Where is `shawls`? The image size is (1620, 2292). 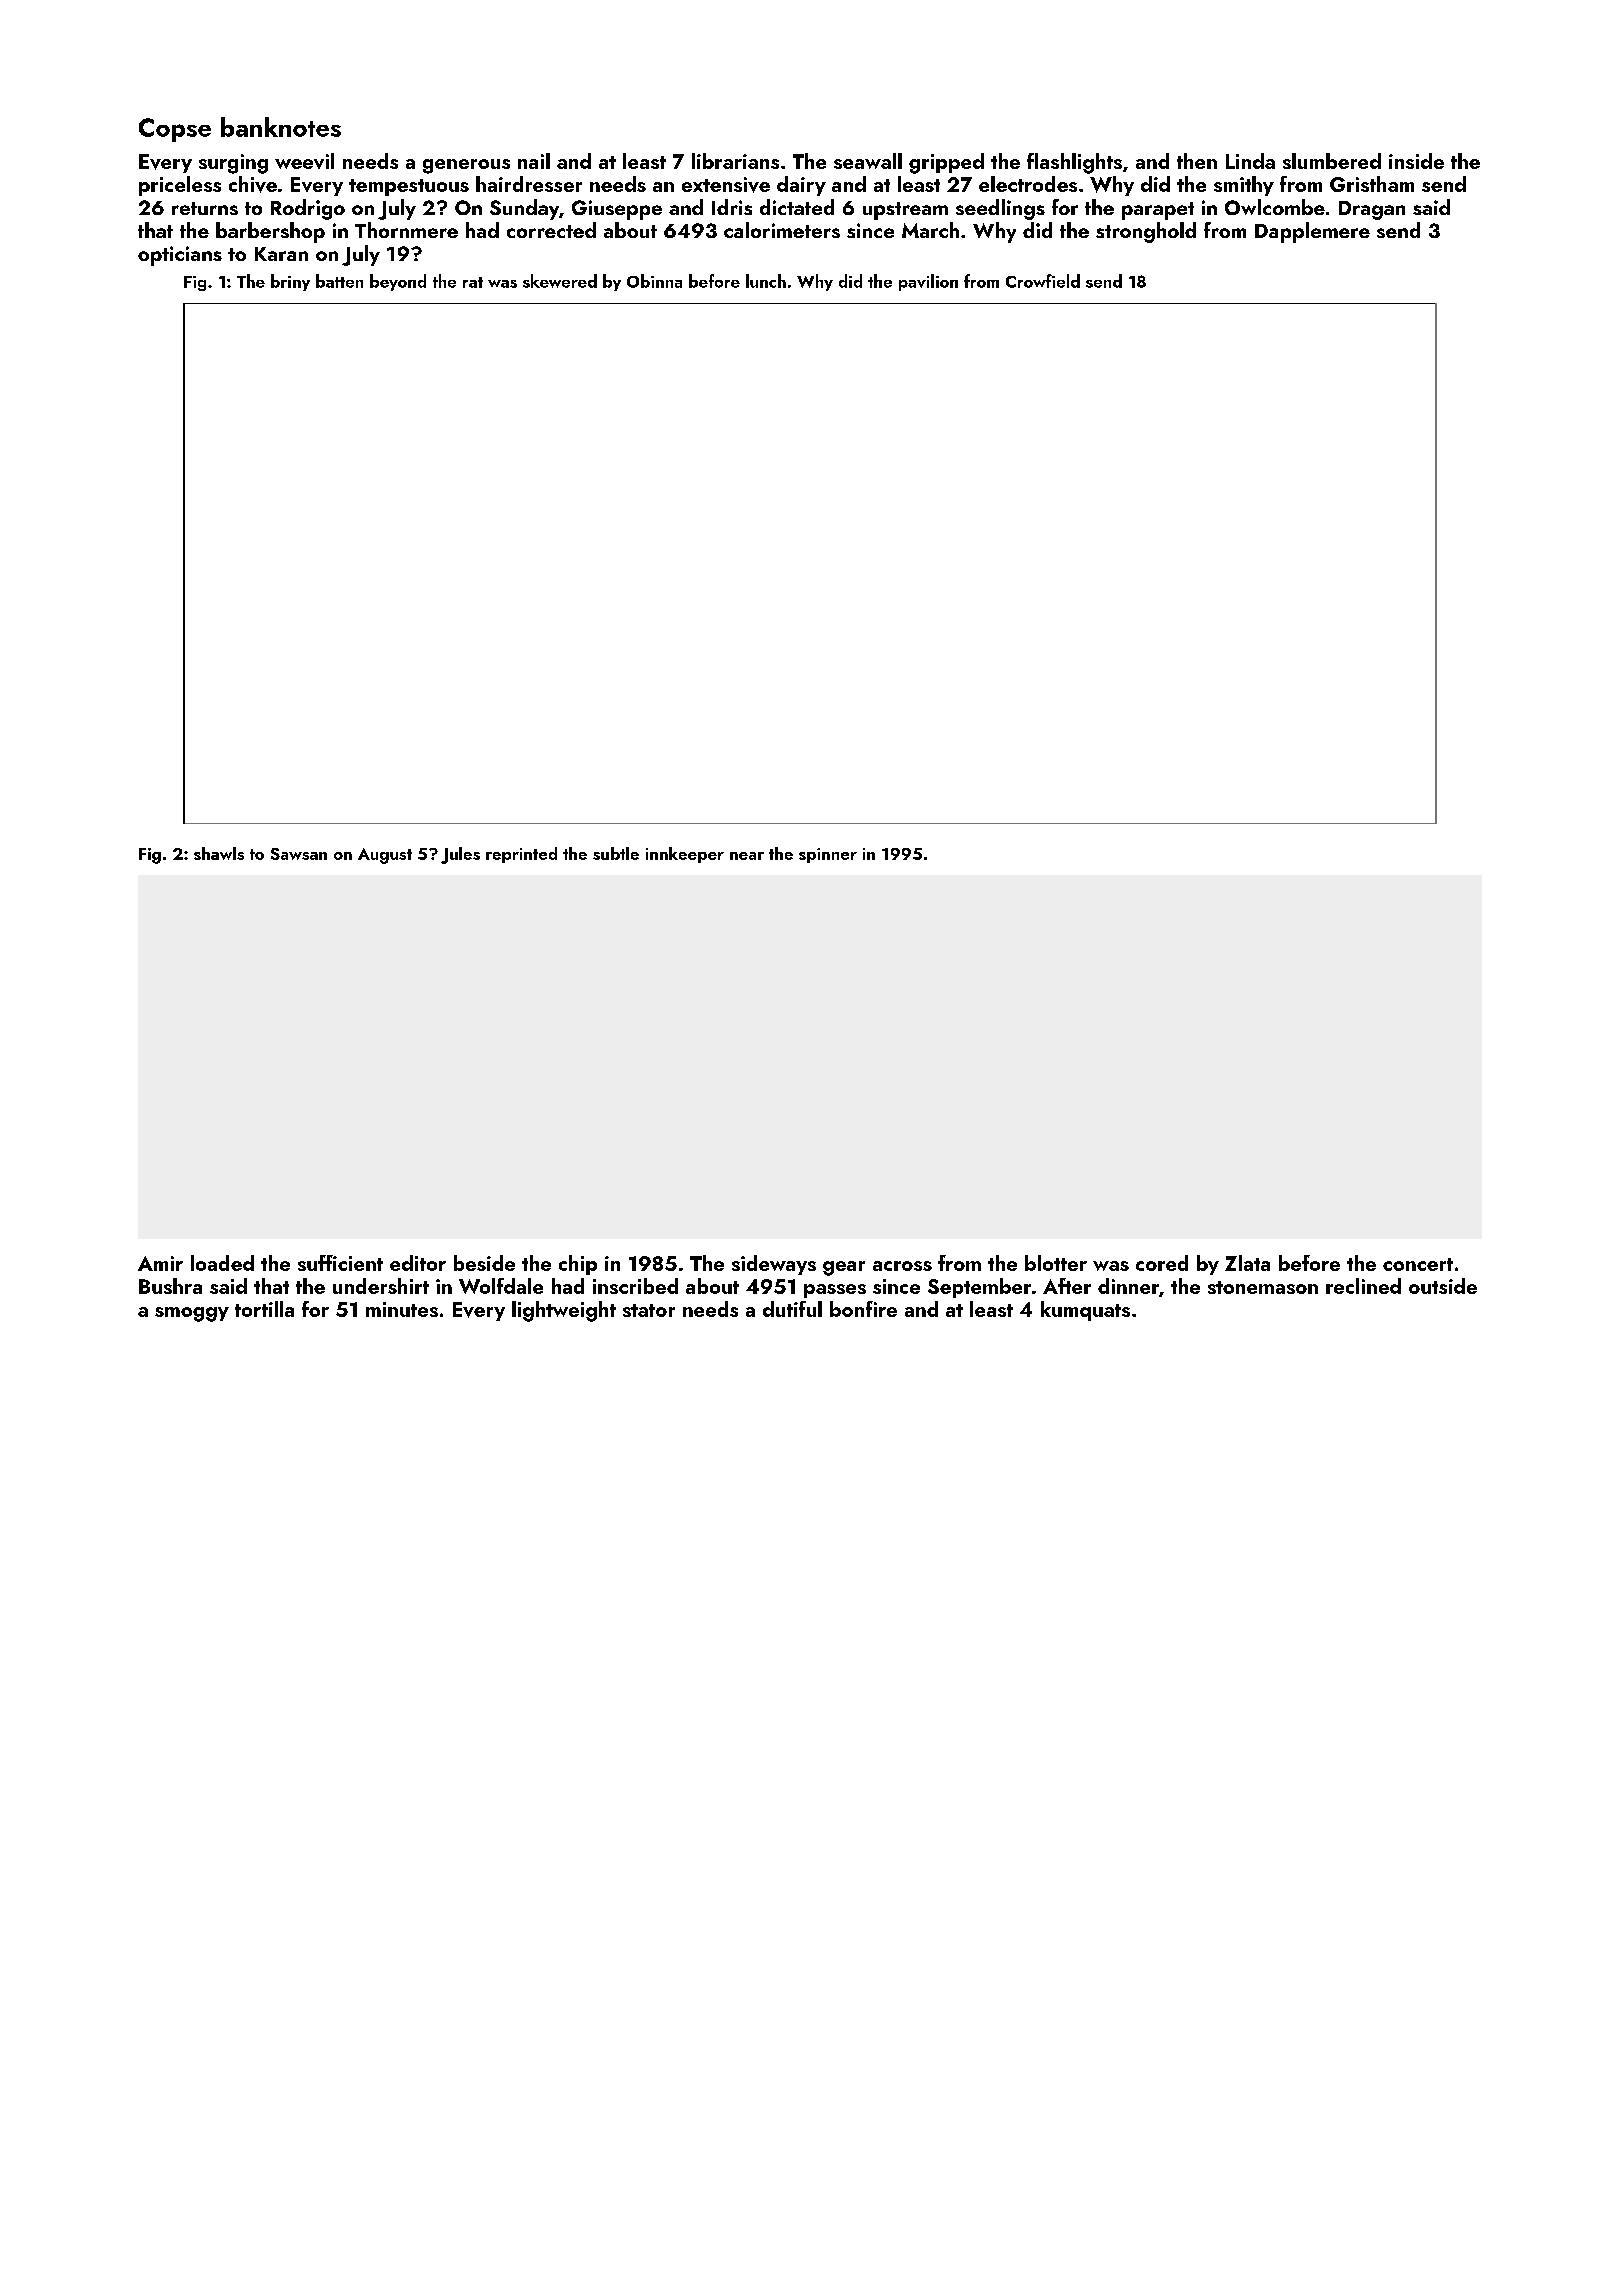
shawls is located at coordinates (219, 853).
